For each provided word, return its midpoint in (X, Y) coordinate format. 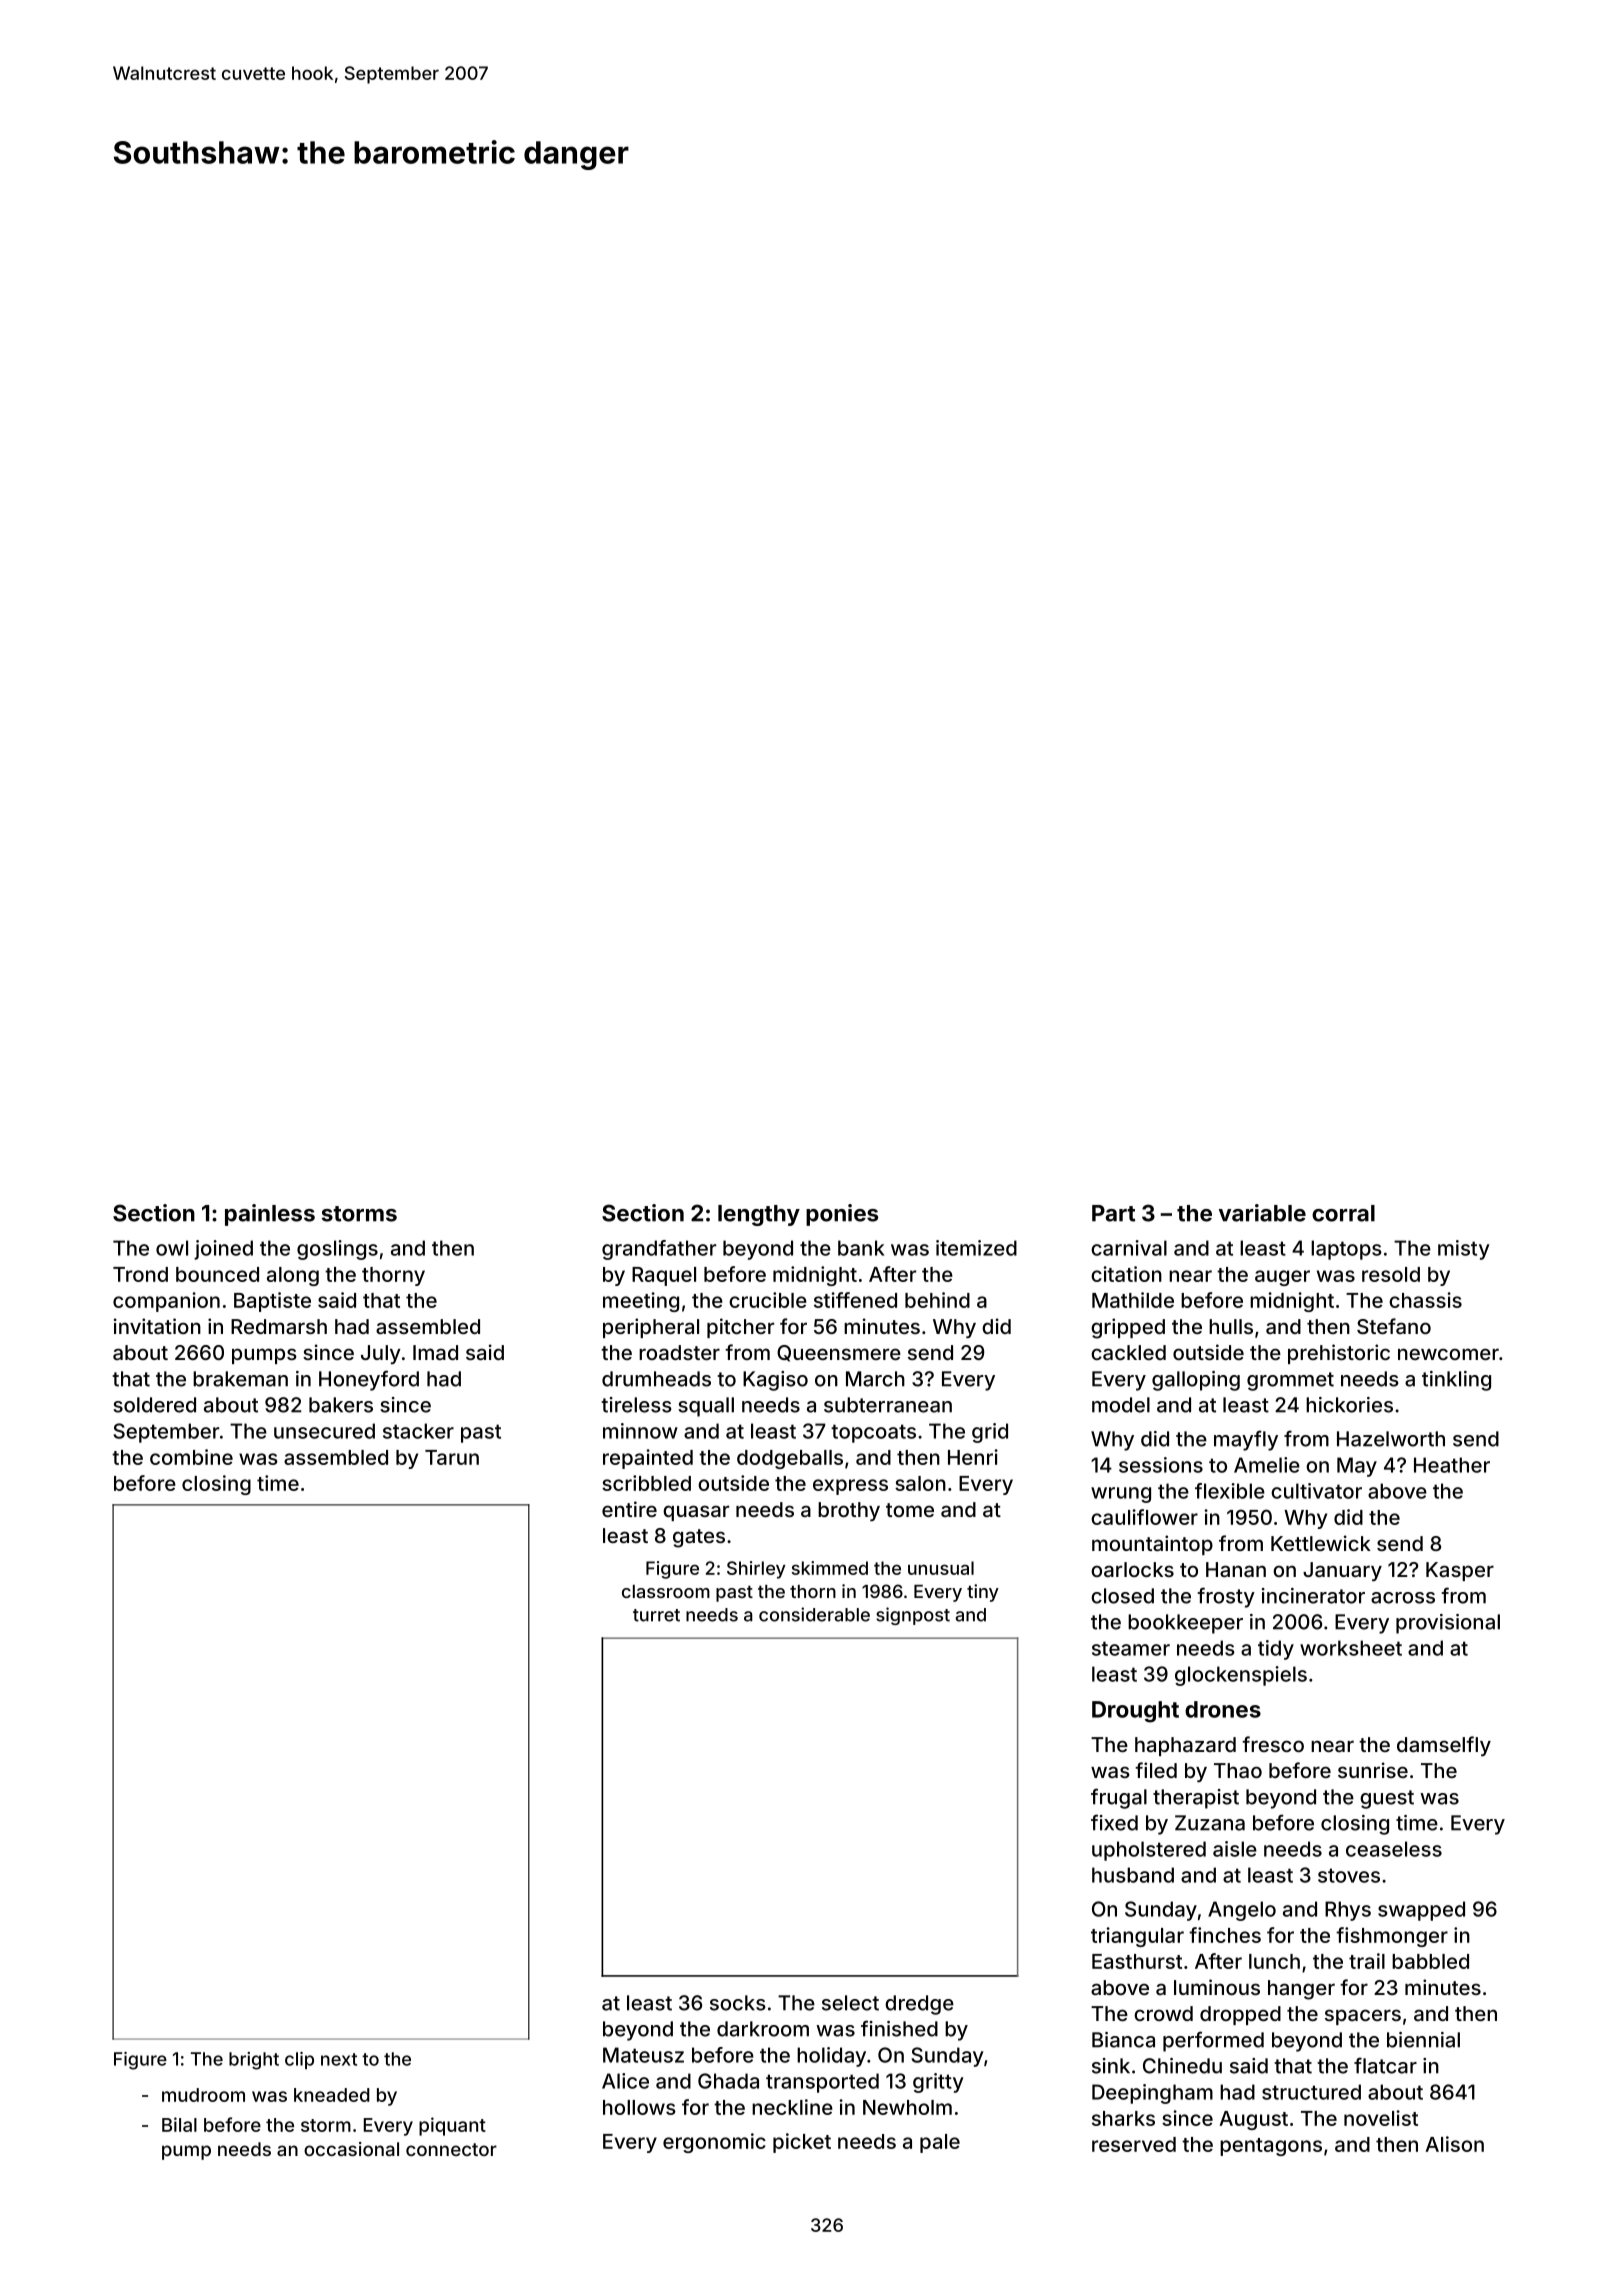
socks (738, 2003)
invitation (157, 1326)
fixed (1114, 1822)
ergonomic (714, 2143)
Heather (1452, 1465)
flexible (1230, 1491)
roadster (679, 1352)
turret (656, 1615)
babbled (1430, 1961)
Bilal (179, 2124)
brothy (849, 1511)
